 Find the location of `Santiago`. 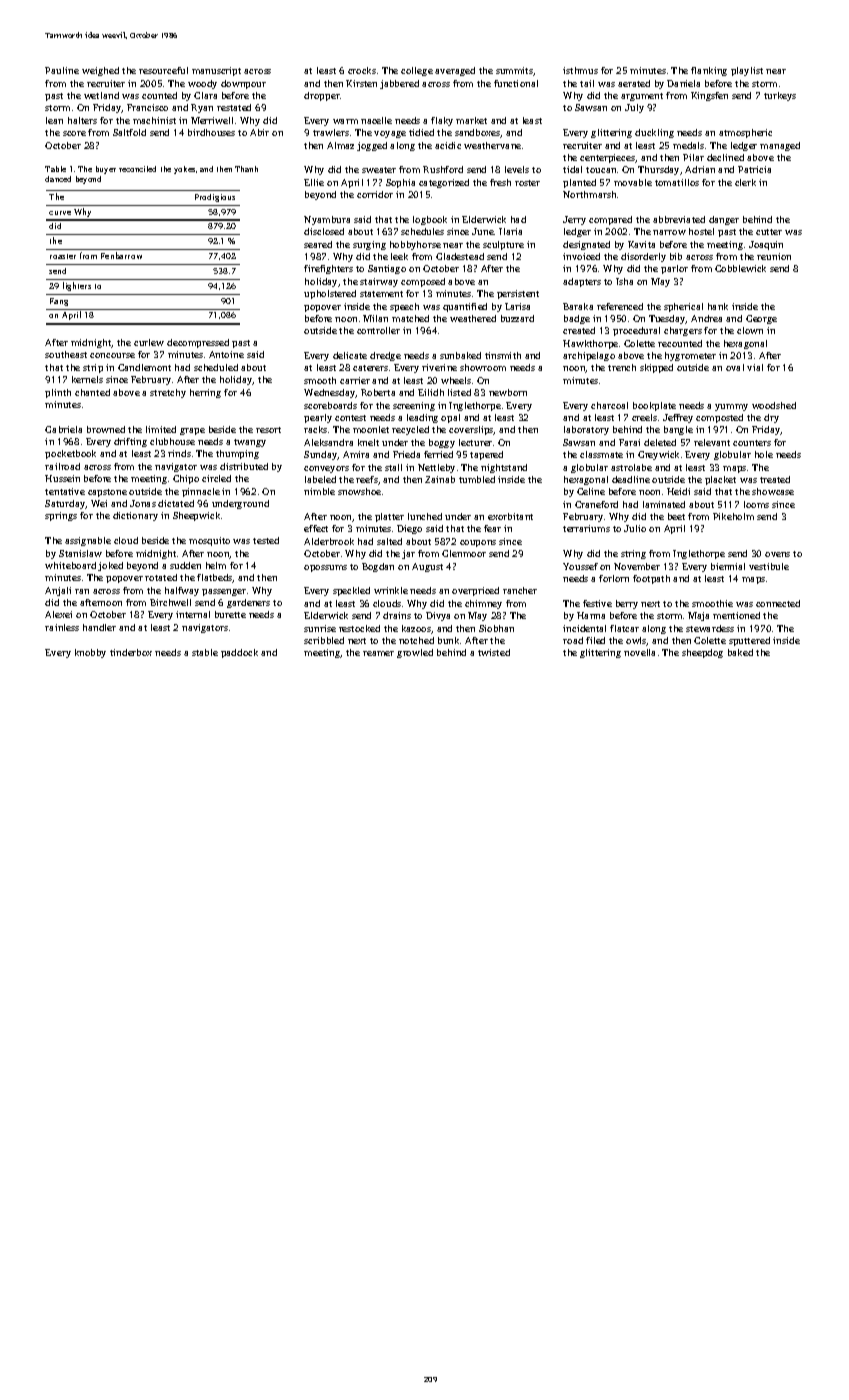

Santiago is located at coordinates (387, 269).
